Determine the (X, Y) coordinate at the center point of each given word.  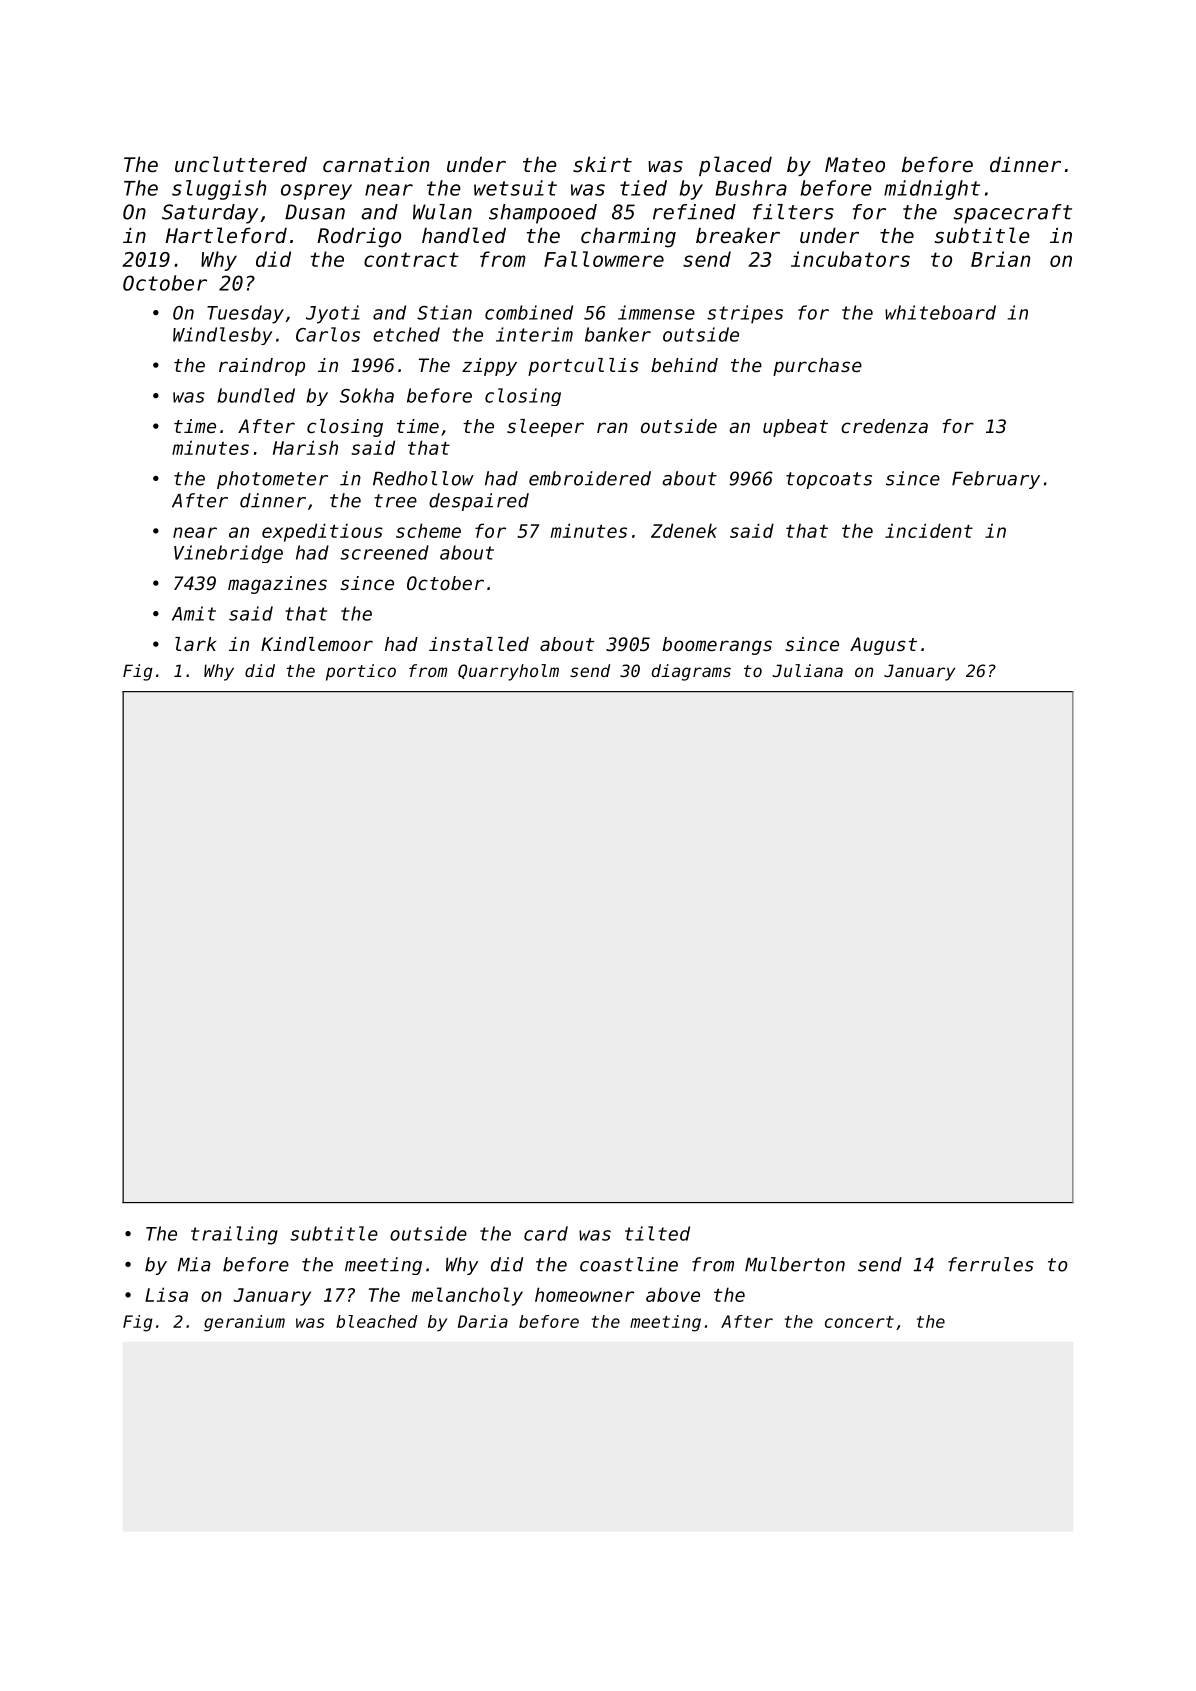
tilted (657, 1233)
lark (195, 644)
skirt (602, 164)
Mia (194, 1264)
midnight (932, 190)
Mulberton (795, 1264)
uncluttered (241, 164)
